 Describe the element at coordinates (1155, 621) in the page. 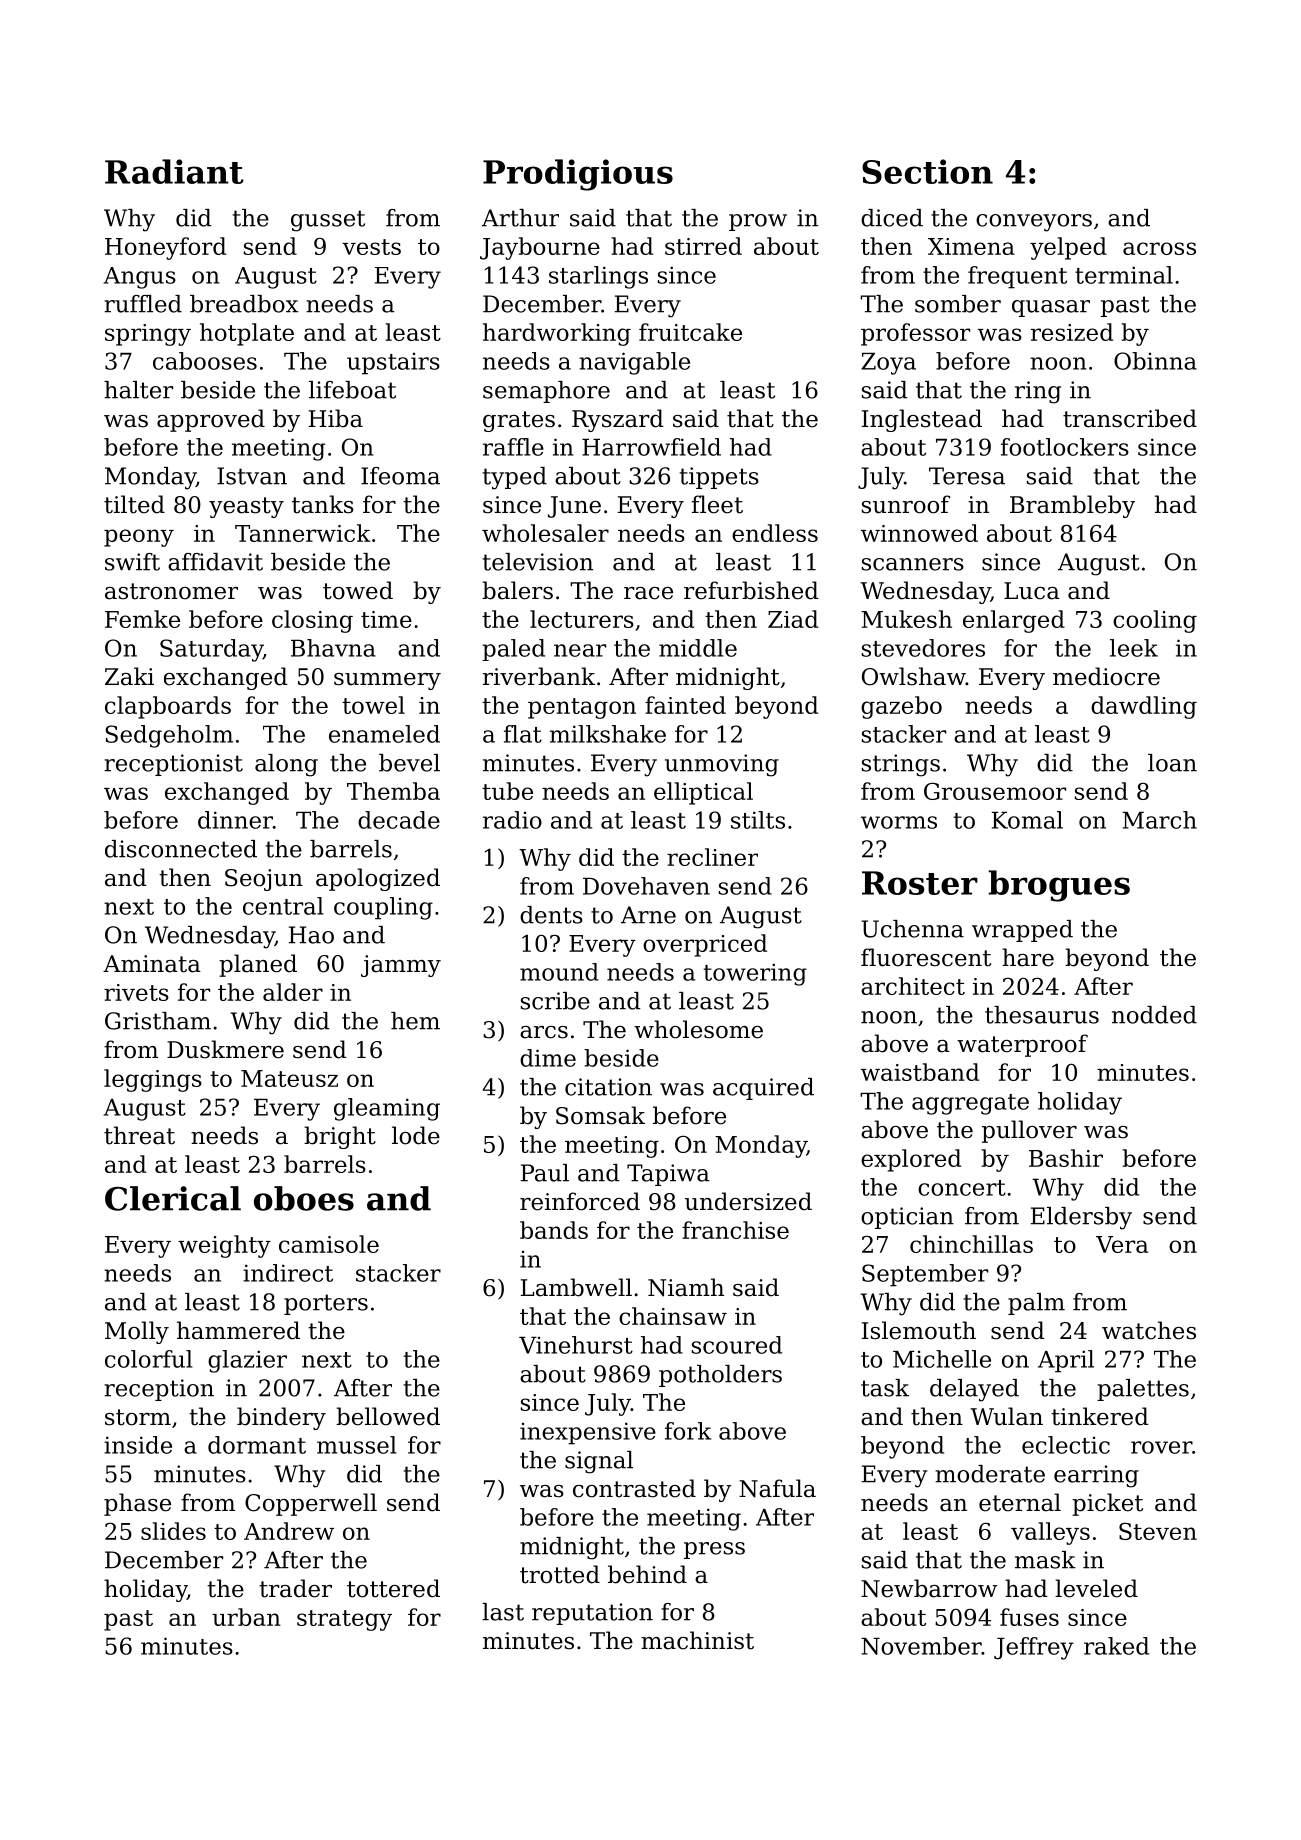

I see `cooling` at that location.
